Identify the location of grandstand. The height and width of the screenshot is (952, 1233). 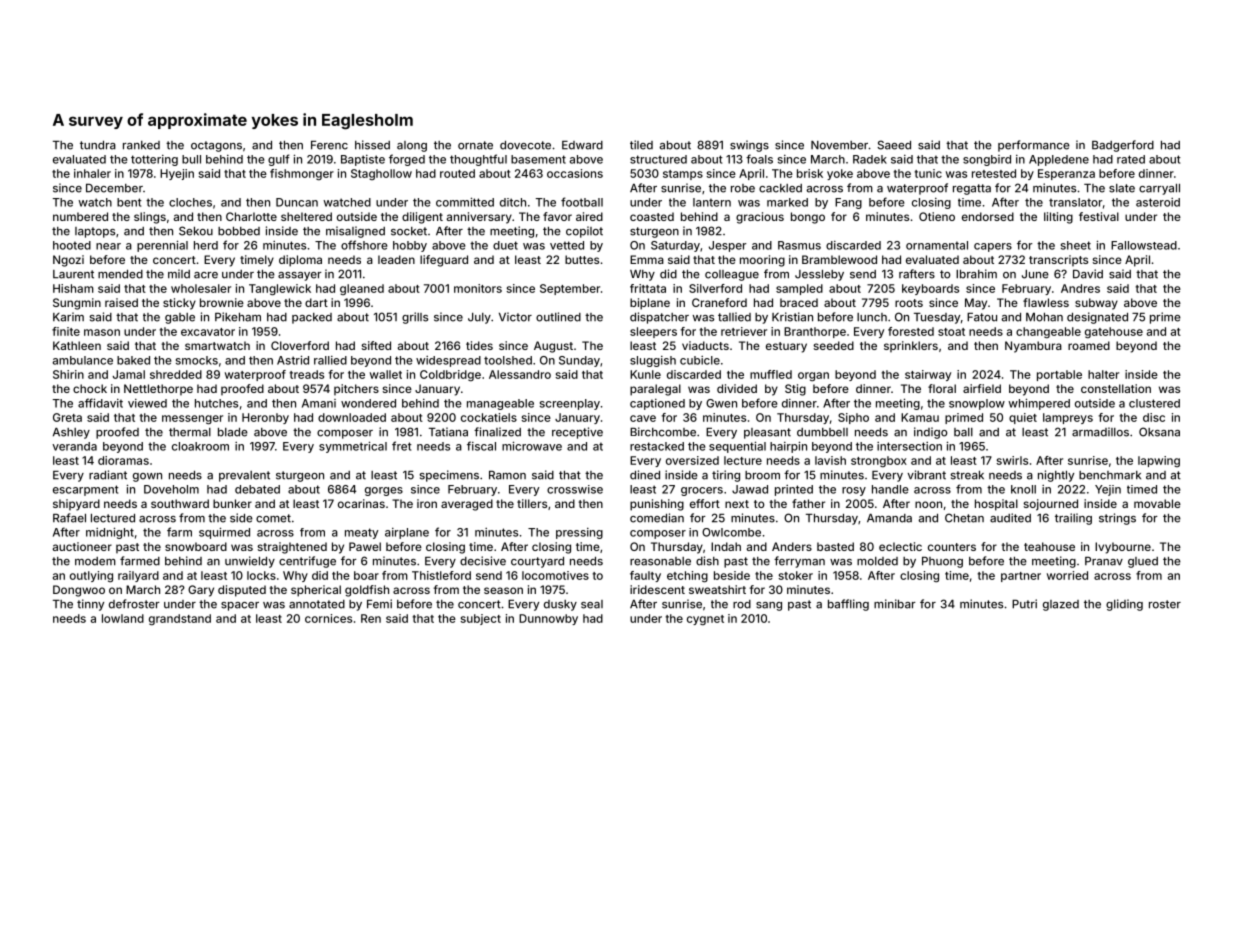
(180, 619).
